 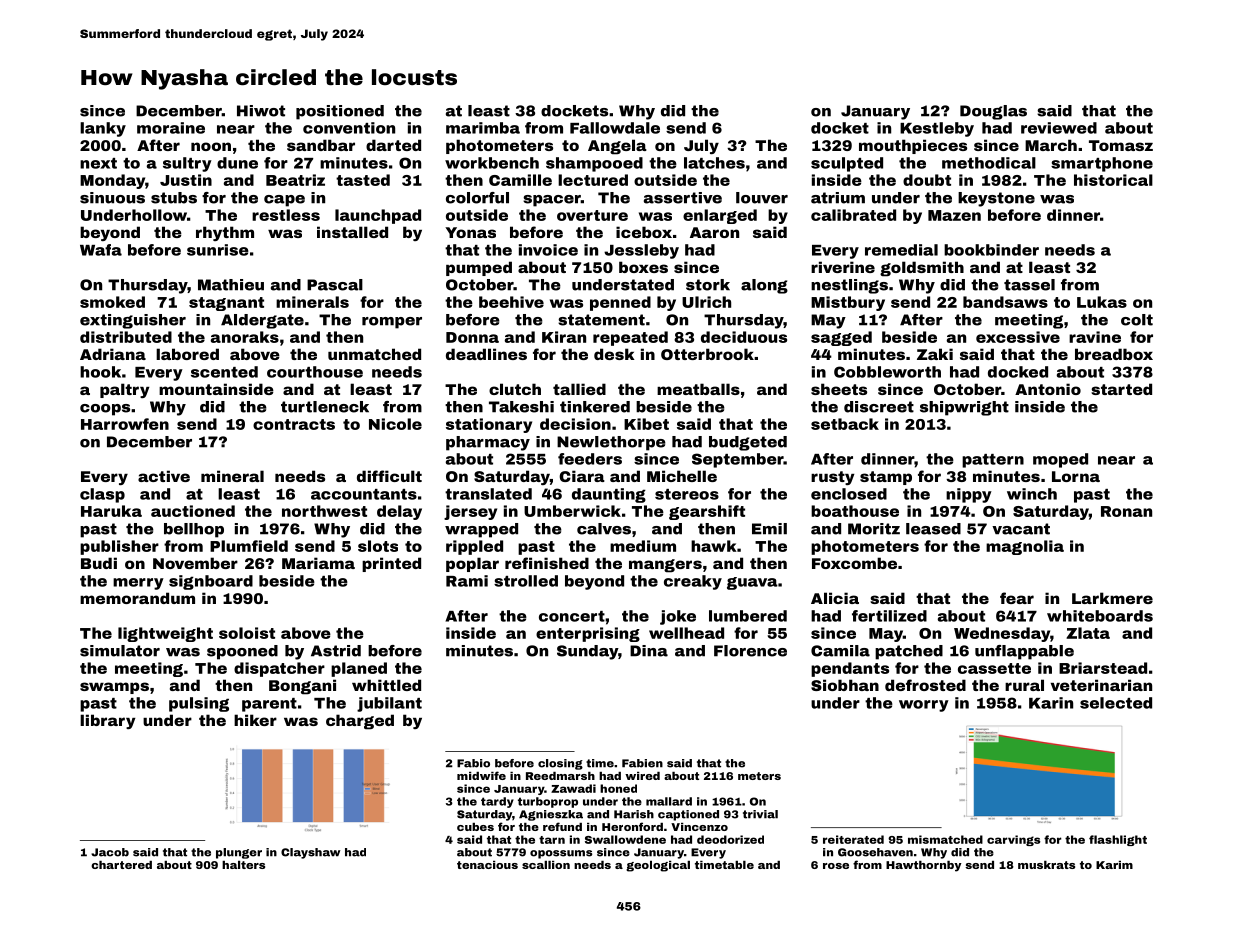 What do you see at coordinates (336, 651) in the screenshot?
I see `Astrid` at bounding box center [336, 651].
